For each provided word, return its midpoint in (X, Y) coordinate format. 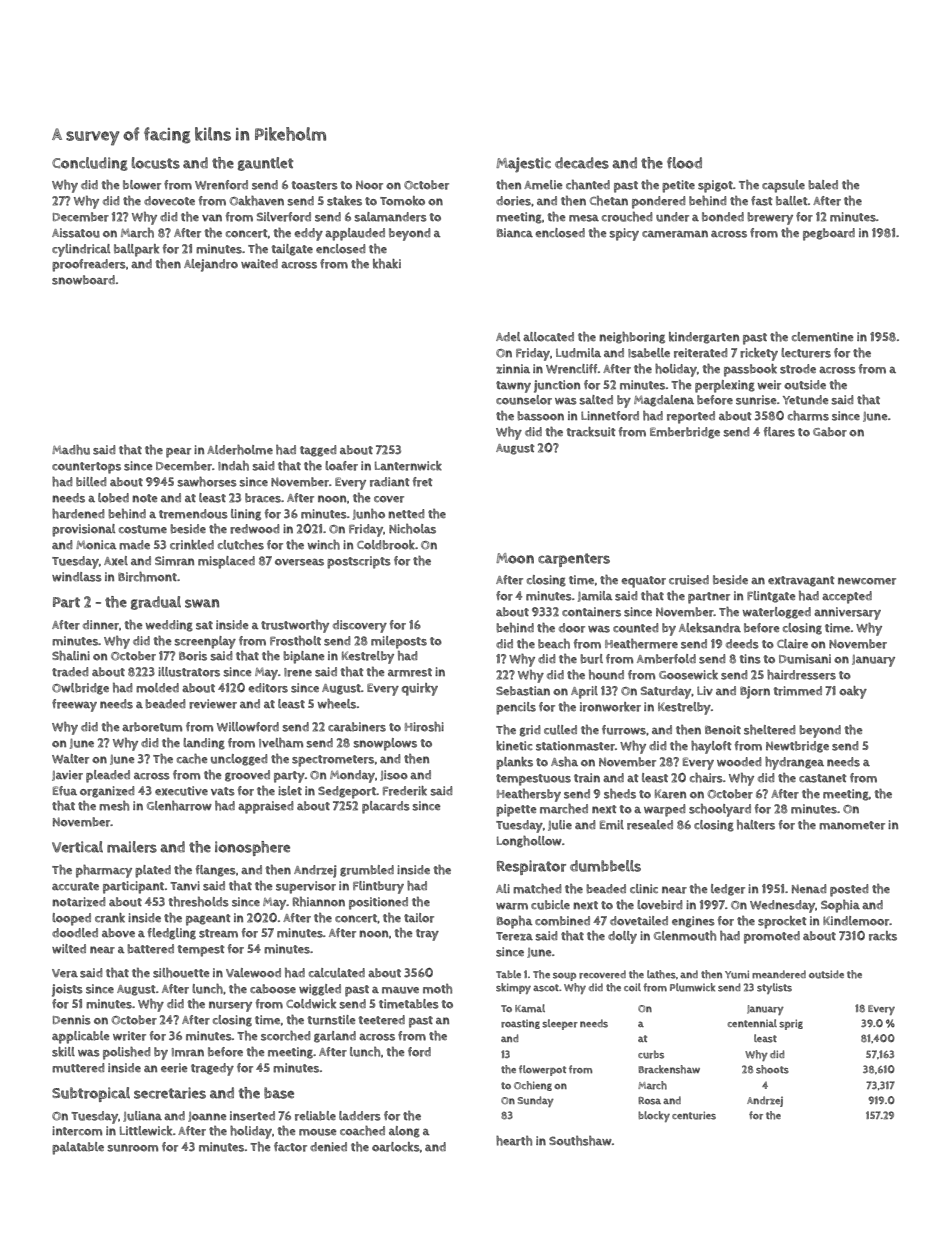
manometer (852, 825)
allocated (548, 337)
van (212, 217)
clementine (823, 337)
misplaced (226, 562)
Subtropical (91, 1094)
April (584, 692)
